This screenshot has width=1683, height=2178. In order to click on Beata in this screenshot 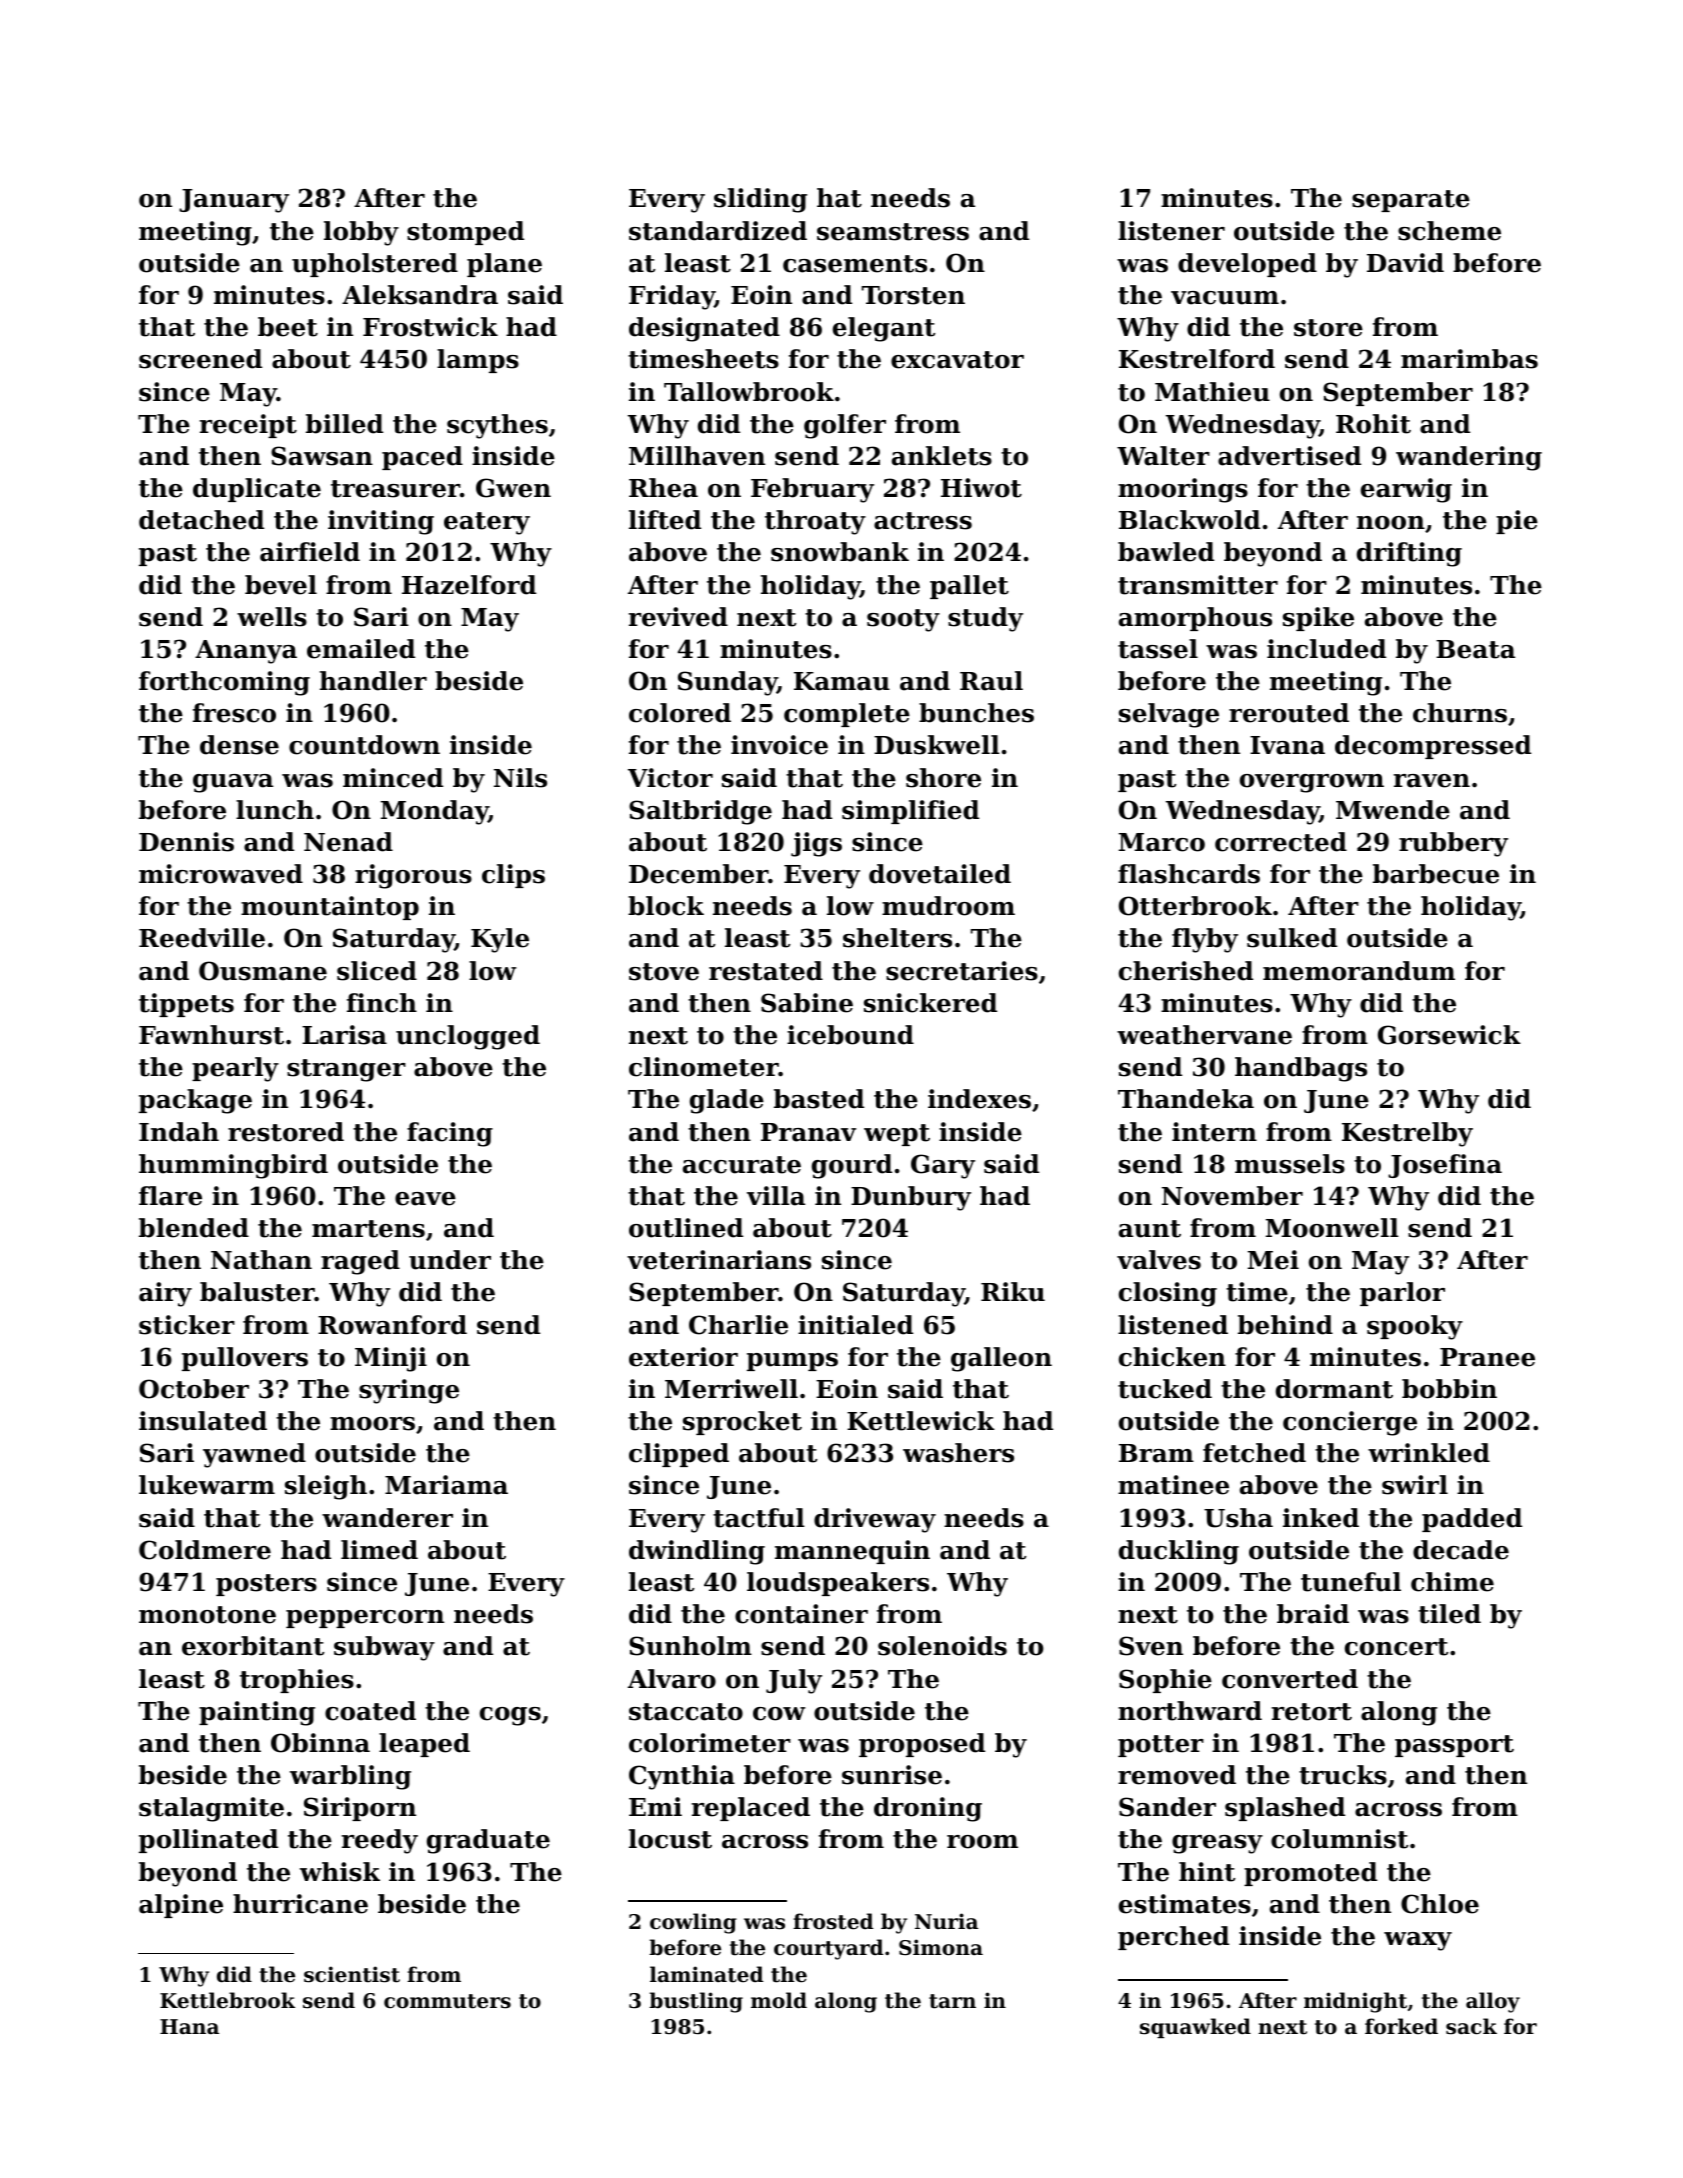, I will do `click(1475, 649)`.
